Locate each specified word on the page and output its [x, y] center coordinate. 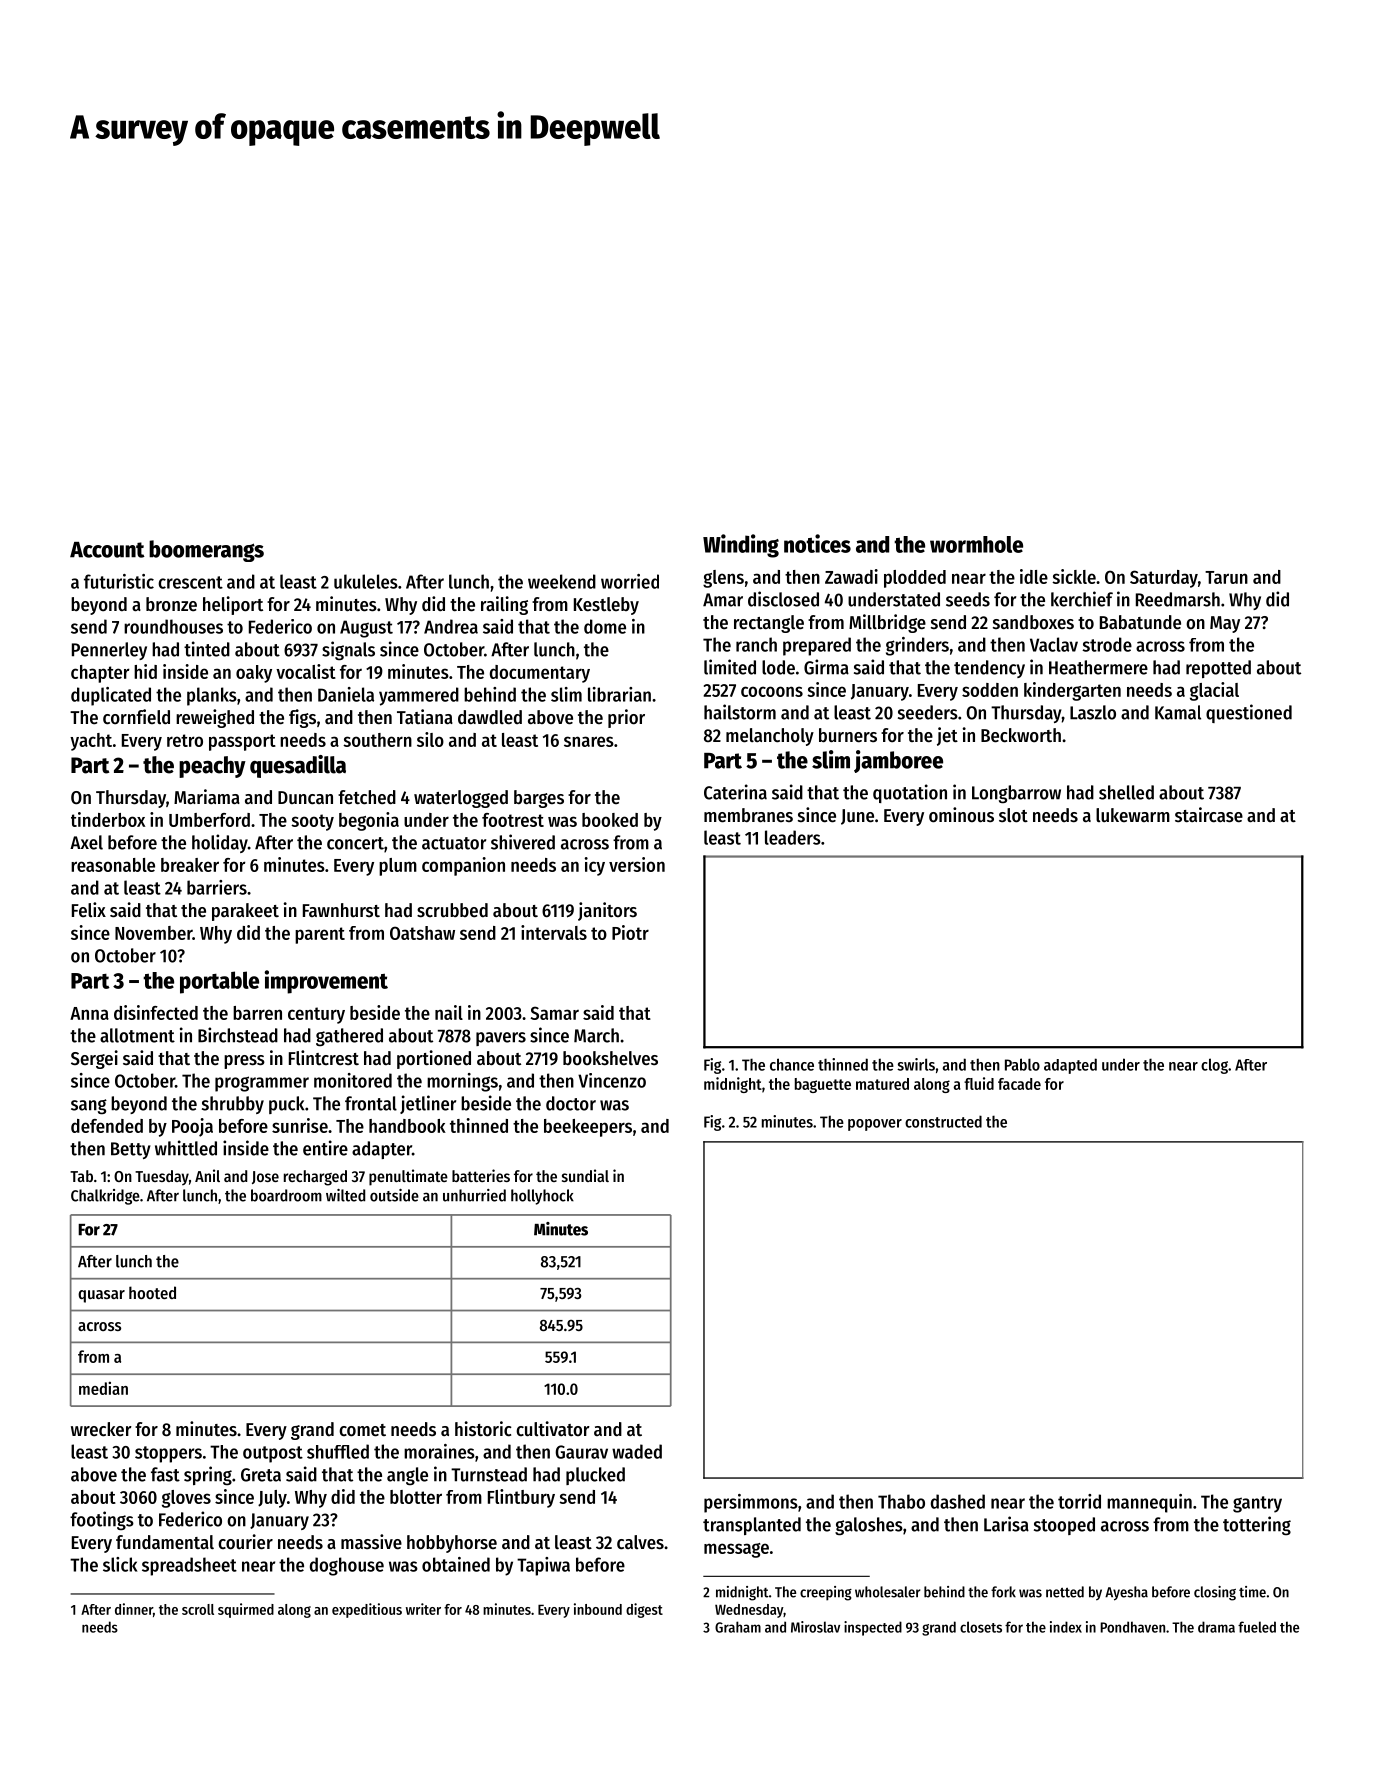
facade [1019, 1084]
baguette [823, 1085]
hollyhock [542, 1197]
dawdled [490, 717]
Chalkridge [105, 1197]
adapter [382, 1150]
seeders [928, 712]
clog [1214, 1066]
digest [644, 1610]
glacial [1214, 691]
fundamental [165, 1542]
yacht [91, 742]
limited [730, 667]
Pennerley [109, 651]
